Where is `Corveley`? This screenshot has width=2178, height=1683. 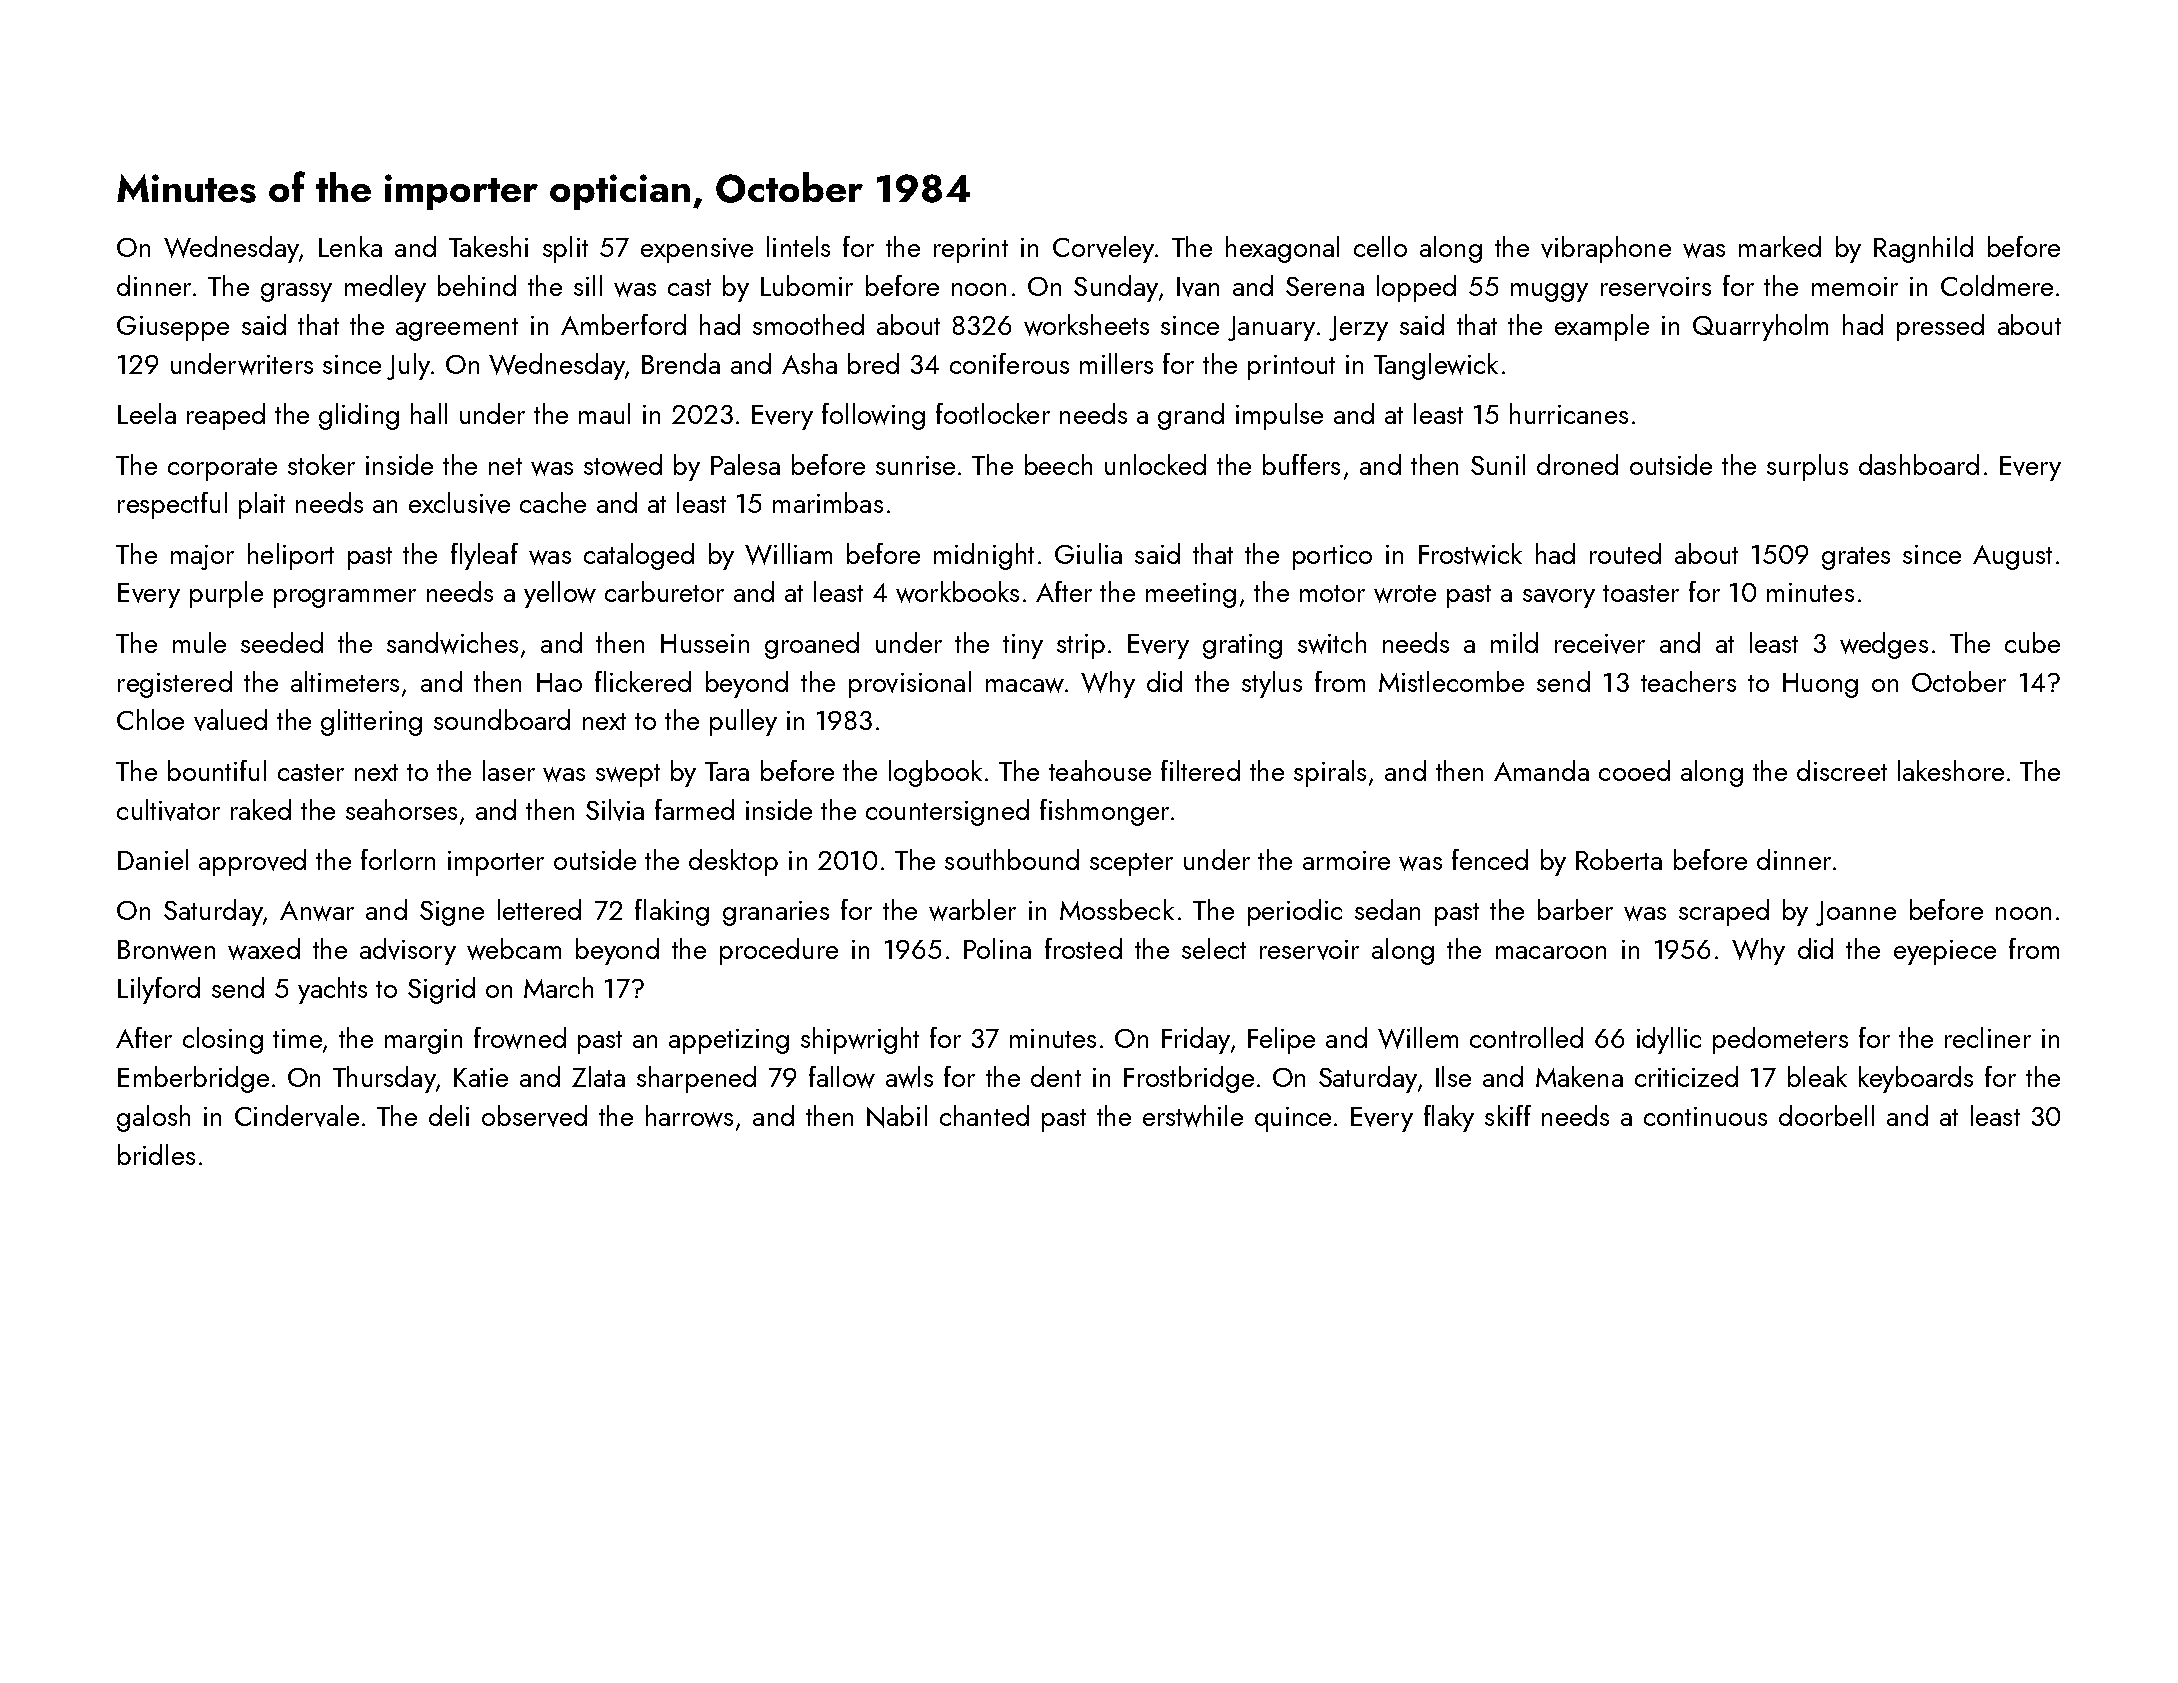
Corveley is located at coordinates (1103, 249).
